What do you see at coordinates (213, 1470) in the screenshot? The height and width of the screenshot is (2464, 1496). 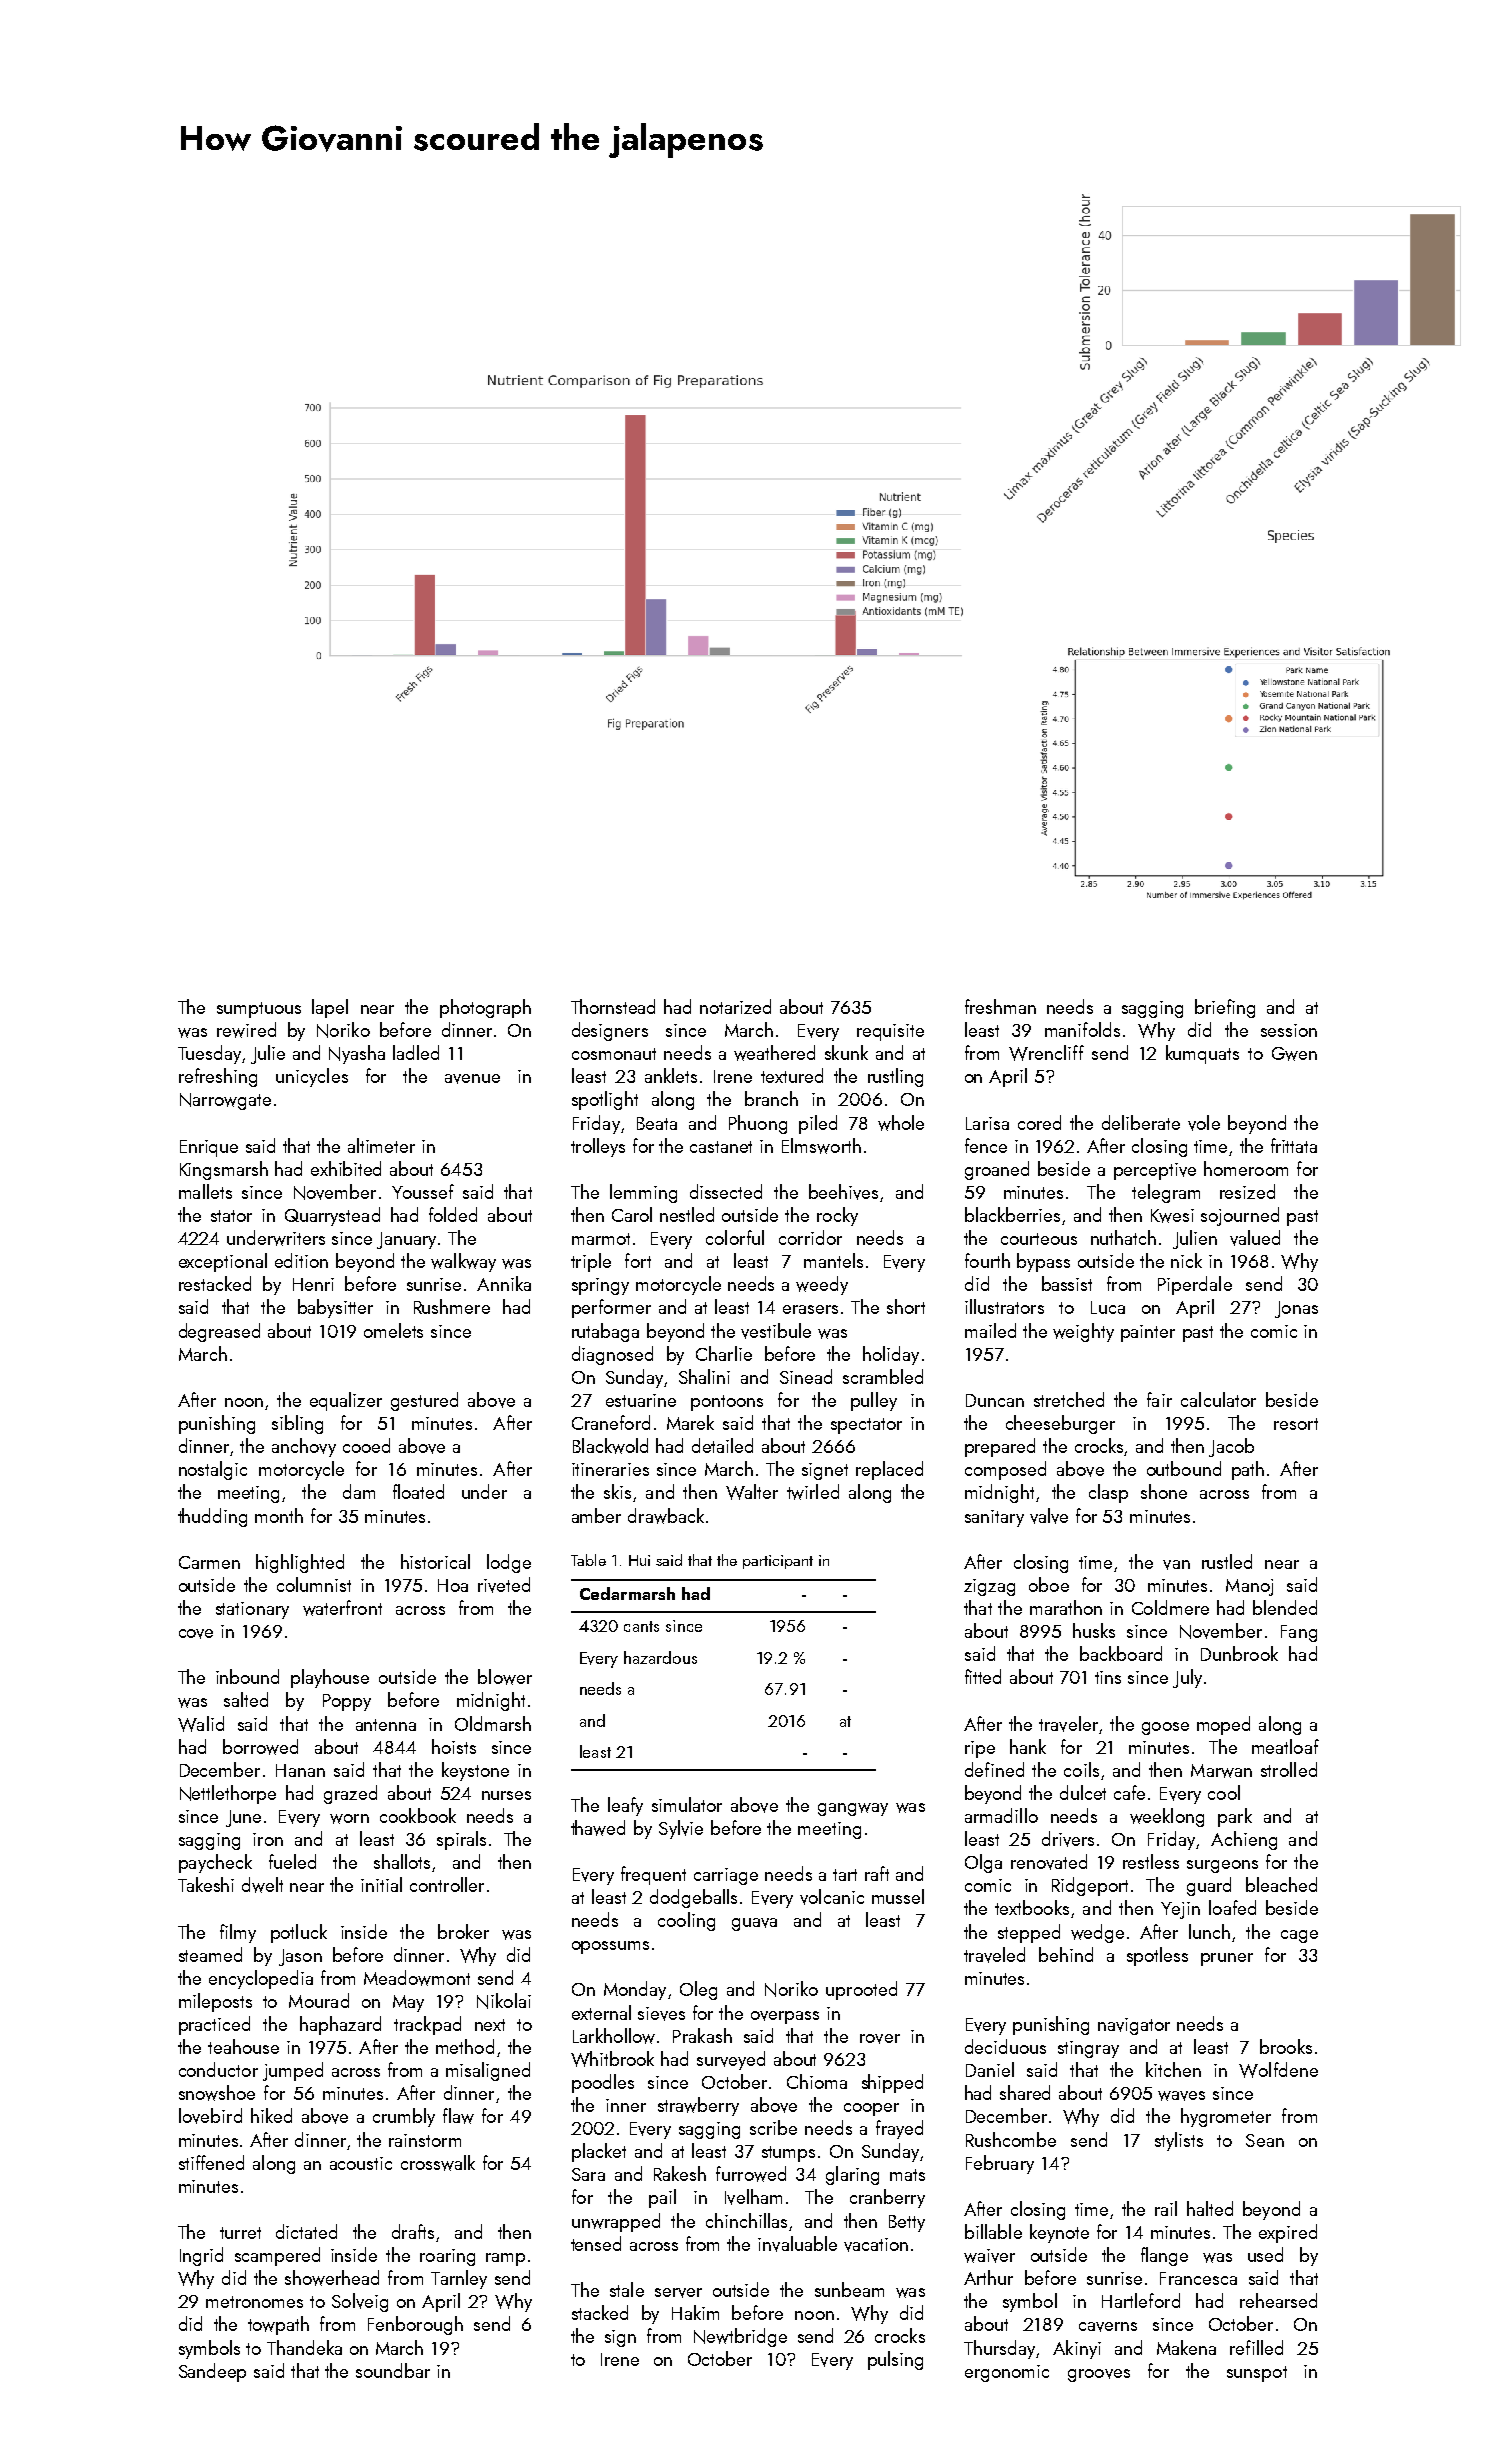 I see `nostalgic` at bounding box center [213, 1470].
